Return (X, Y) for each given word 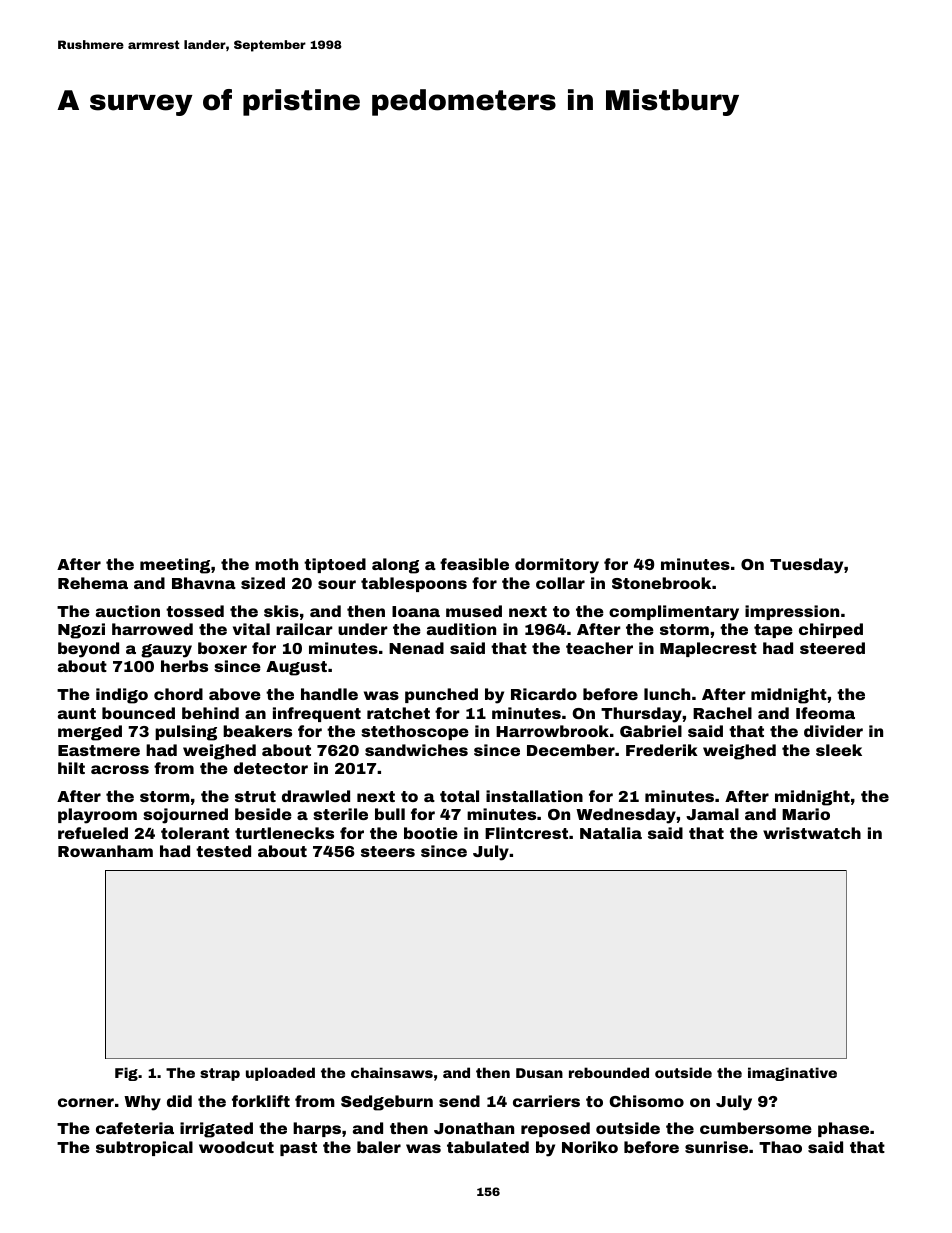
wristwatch (812, 833)
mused (474, 611)
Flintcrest (526, 833)
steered (832, 648)
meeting (175, 566)
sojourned (185, 816)
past (298, 1149)
